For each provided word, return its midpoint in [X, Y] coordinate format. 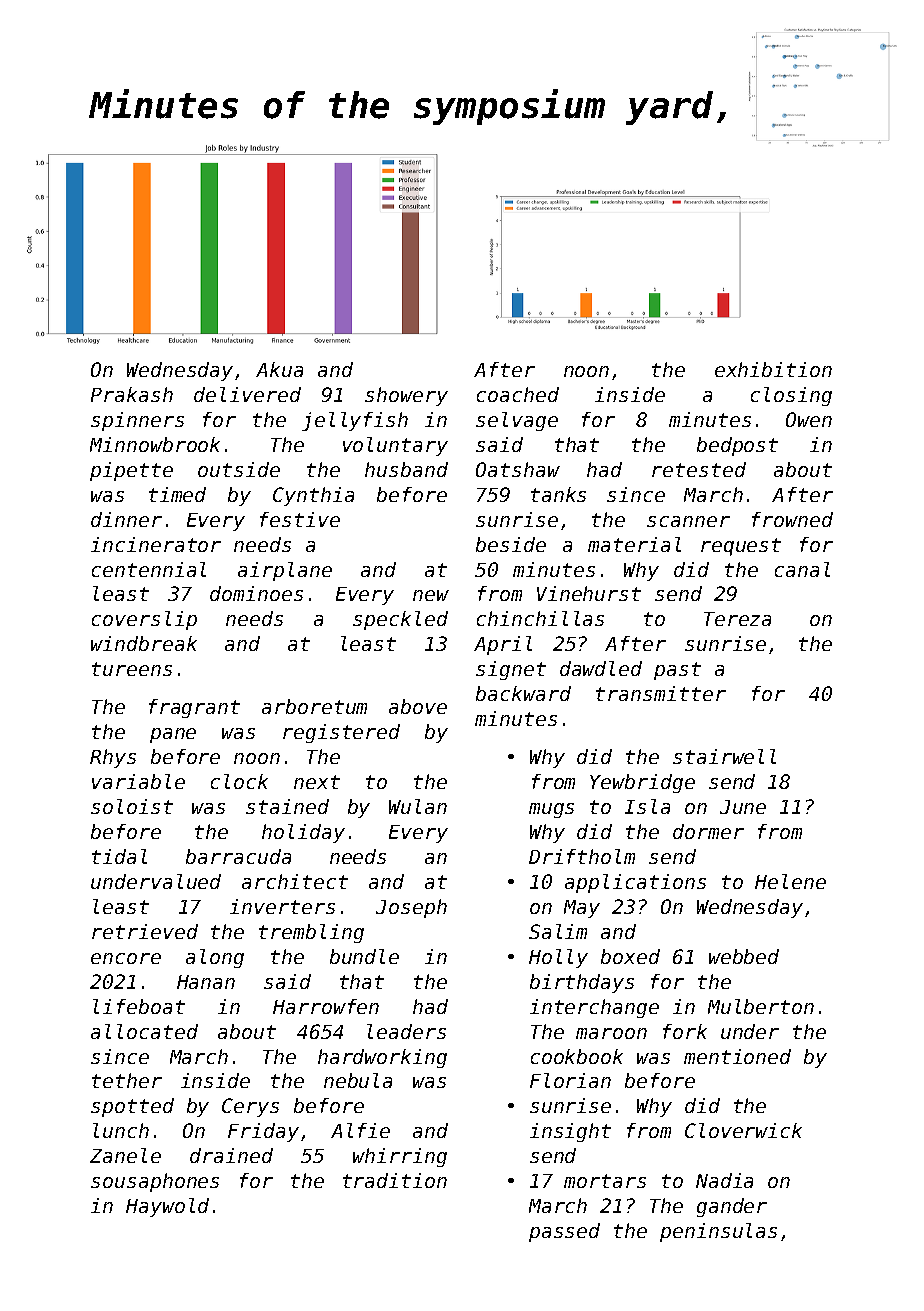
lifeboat [139, 1006]
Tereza [737, 619]
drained [231, 1155]
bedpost [737, 446]
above [418, 706]
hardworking [382, 1058]
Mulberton [761, 1006]
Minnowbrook [155, 444]
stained [287, 806]
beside [511, 544]
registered [341, 733]
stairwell [724, 756]
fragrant [194, 708]
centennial [149, 569]
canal [802, 569]
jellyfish [355, 421]
